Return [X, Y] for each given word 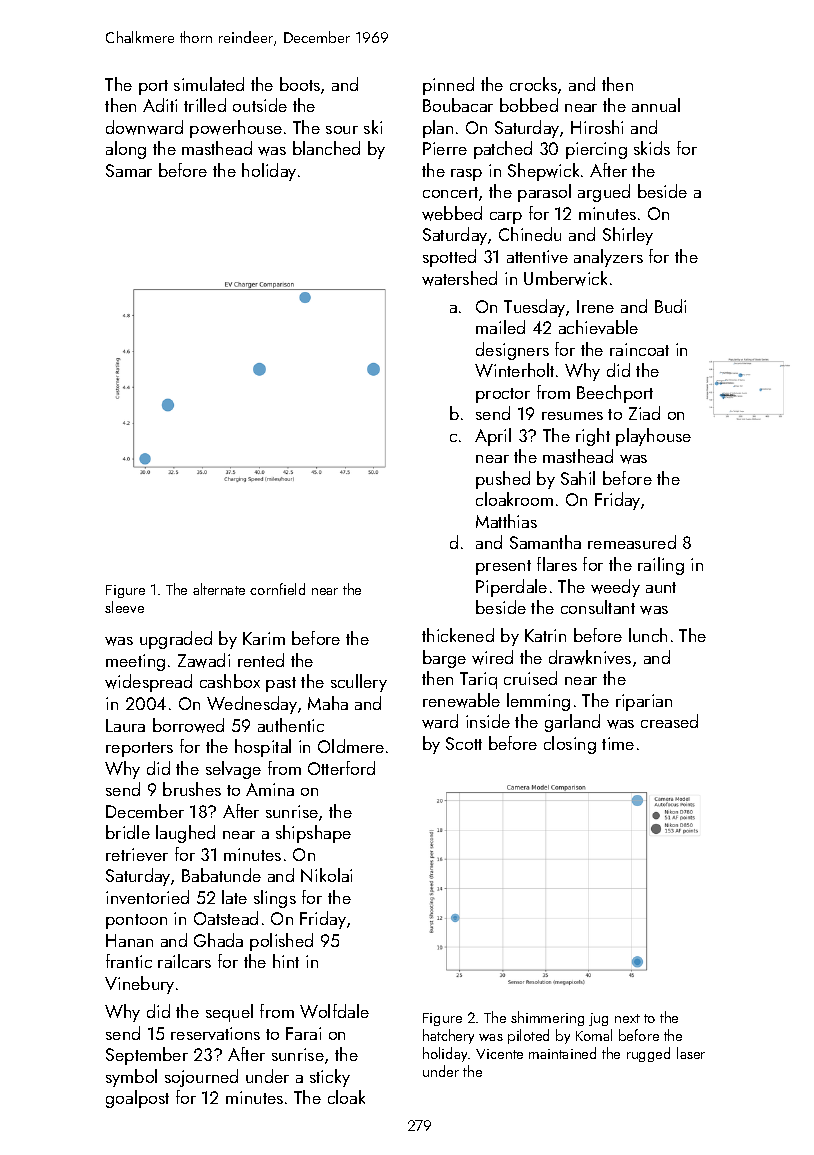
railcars [184, 961]
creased [669, 721]
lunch [648, 635]
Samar [129, 170]
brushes [192, 789]
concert [450, 192]
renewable [461, 700]
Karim [264, 638]
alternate [219, 589]
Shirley [628, 236]
